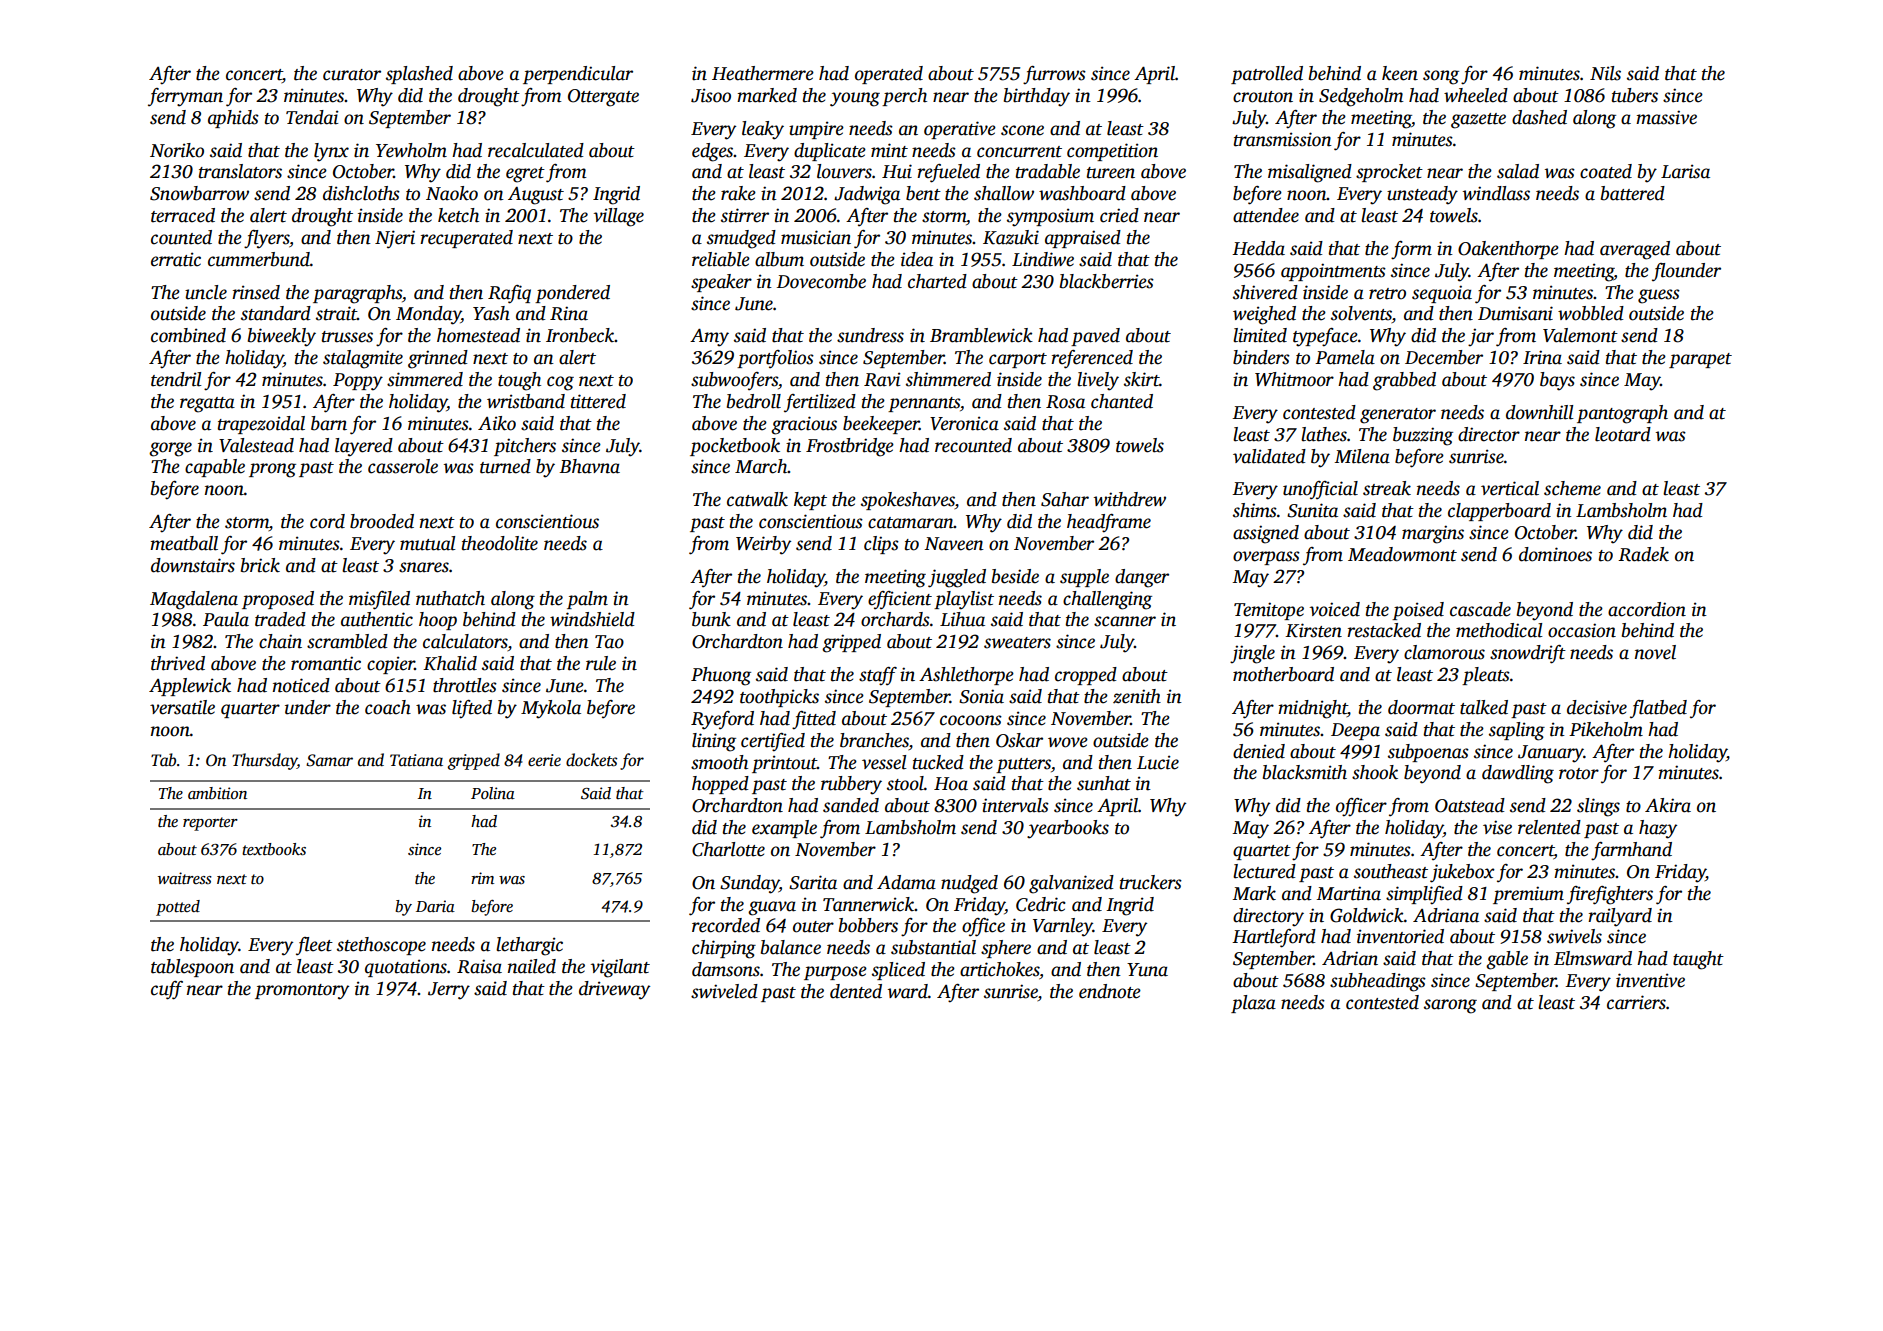 The image size is (1883, 1331). What do you see at coordinates (784, 829) in the screenshot?
I see `example` at bounding box center [784, 829].
